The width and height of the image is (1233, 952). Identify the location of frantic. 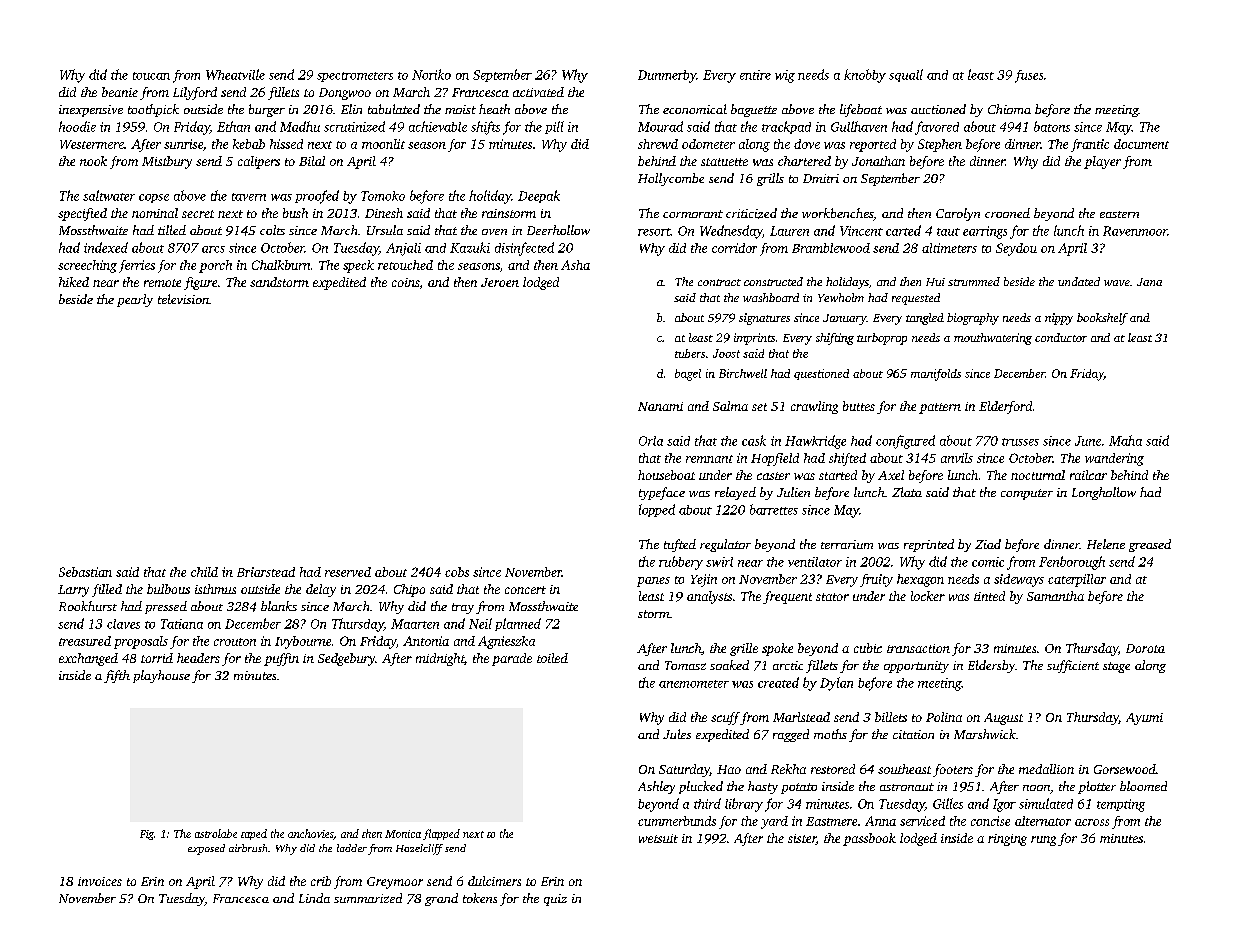
(1090, 145).
